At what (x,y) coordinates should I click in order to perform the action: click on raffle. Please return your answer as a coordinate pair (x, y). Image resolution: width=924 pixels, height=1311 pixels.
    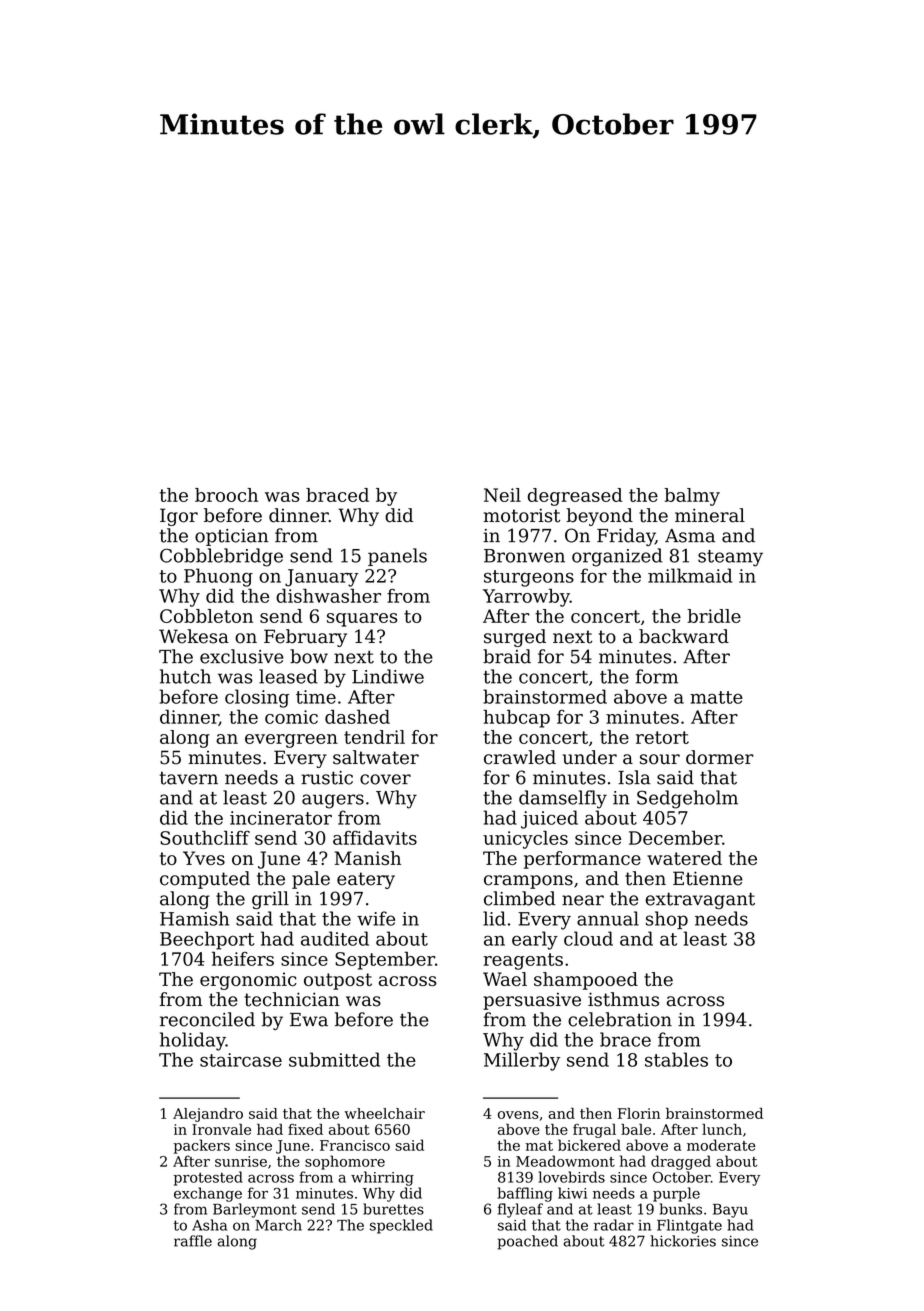
    Looking at the image, I should click on (193, 1241).
